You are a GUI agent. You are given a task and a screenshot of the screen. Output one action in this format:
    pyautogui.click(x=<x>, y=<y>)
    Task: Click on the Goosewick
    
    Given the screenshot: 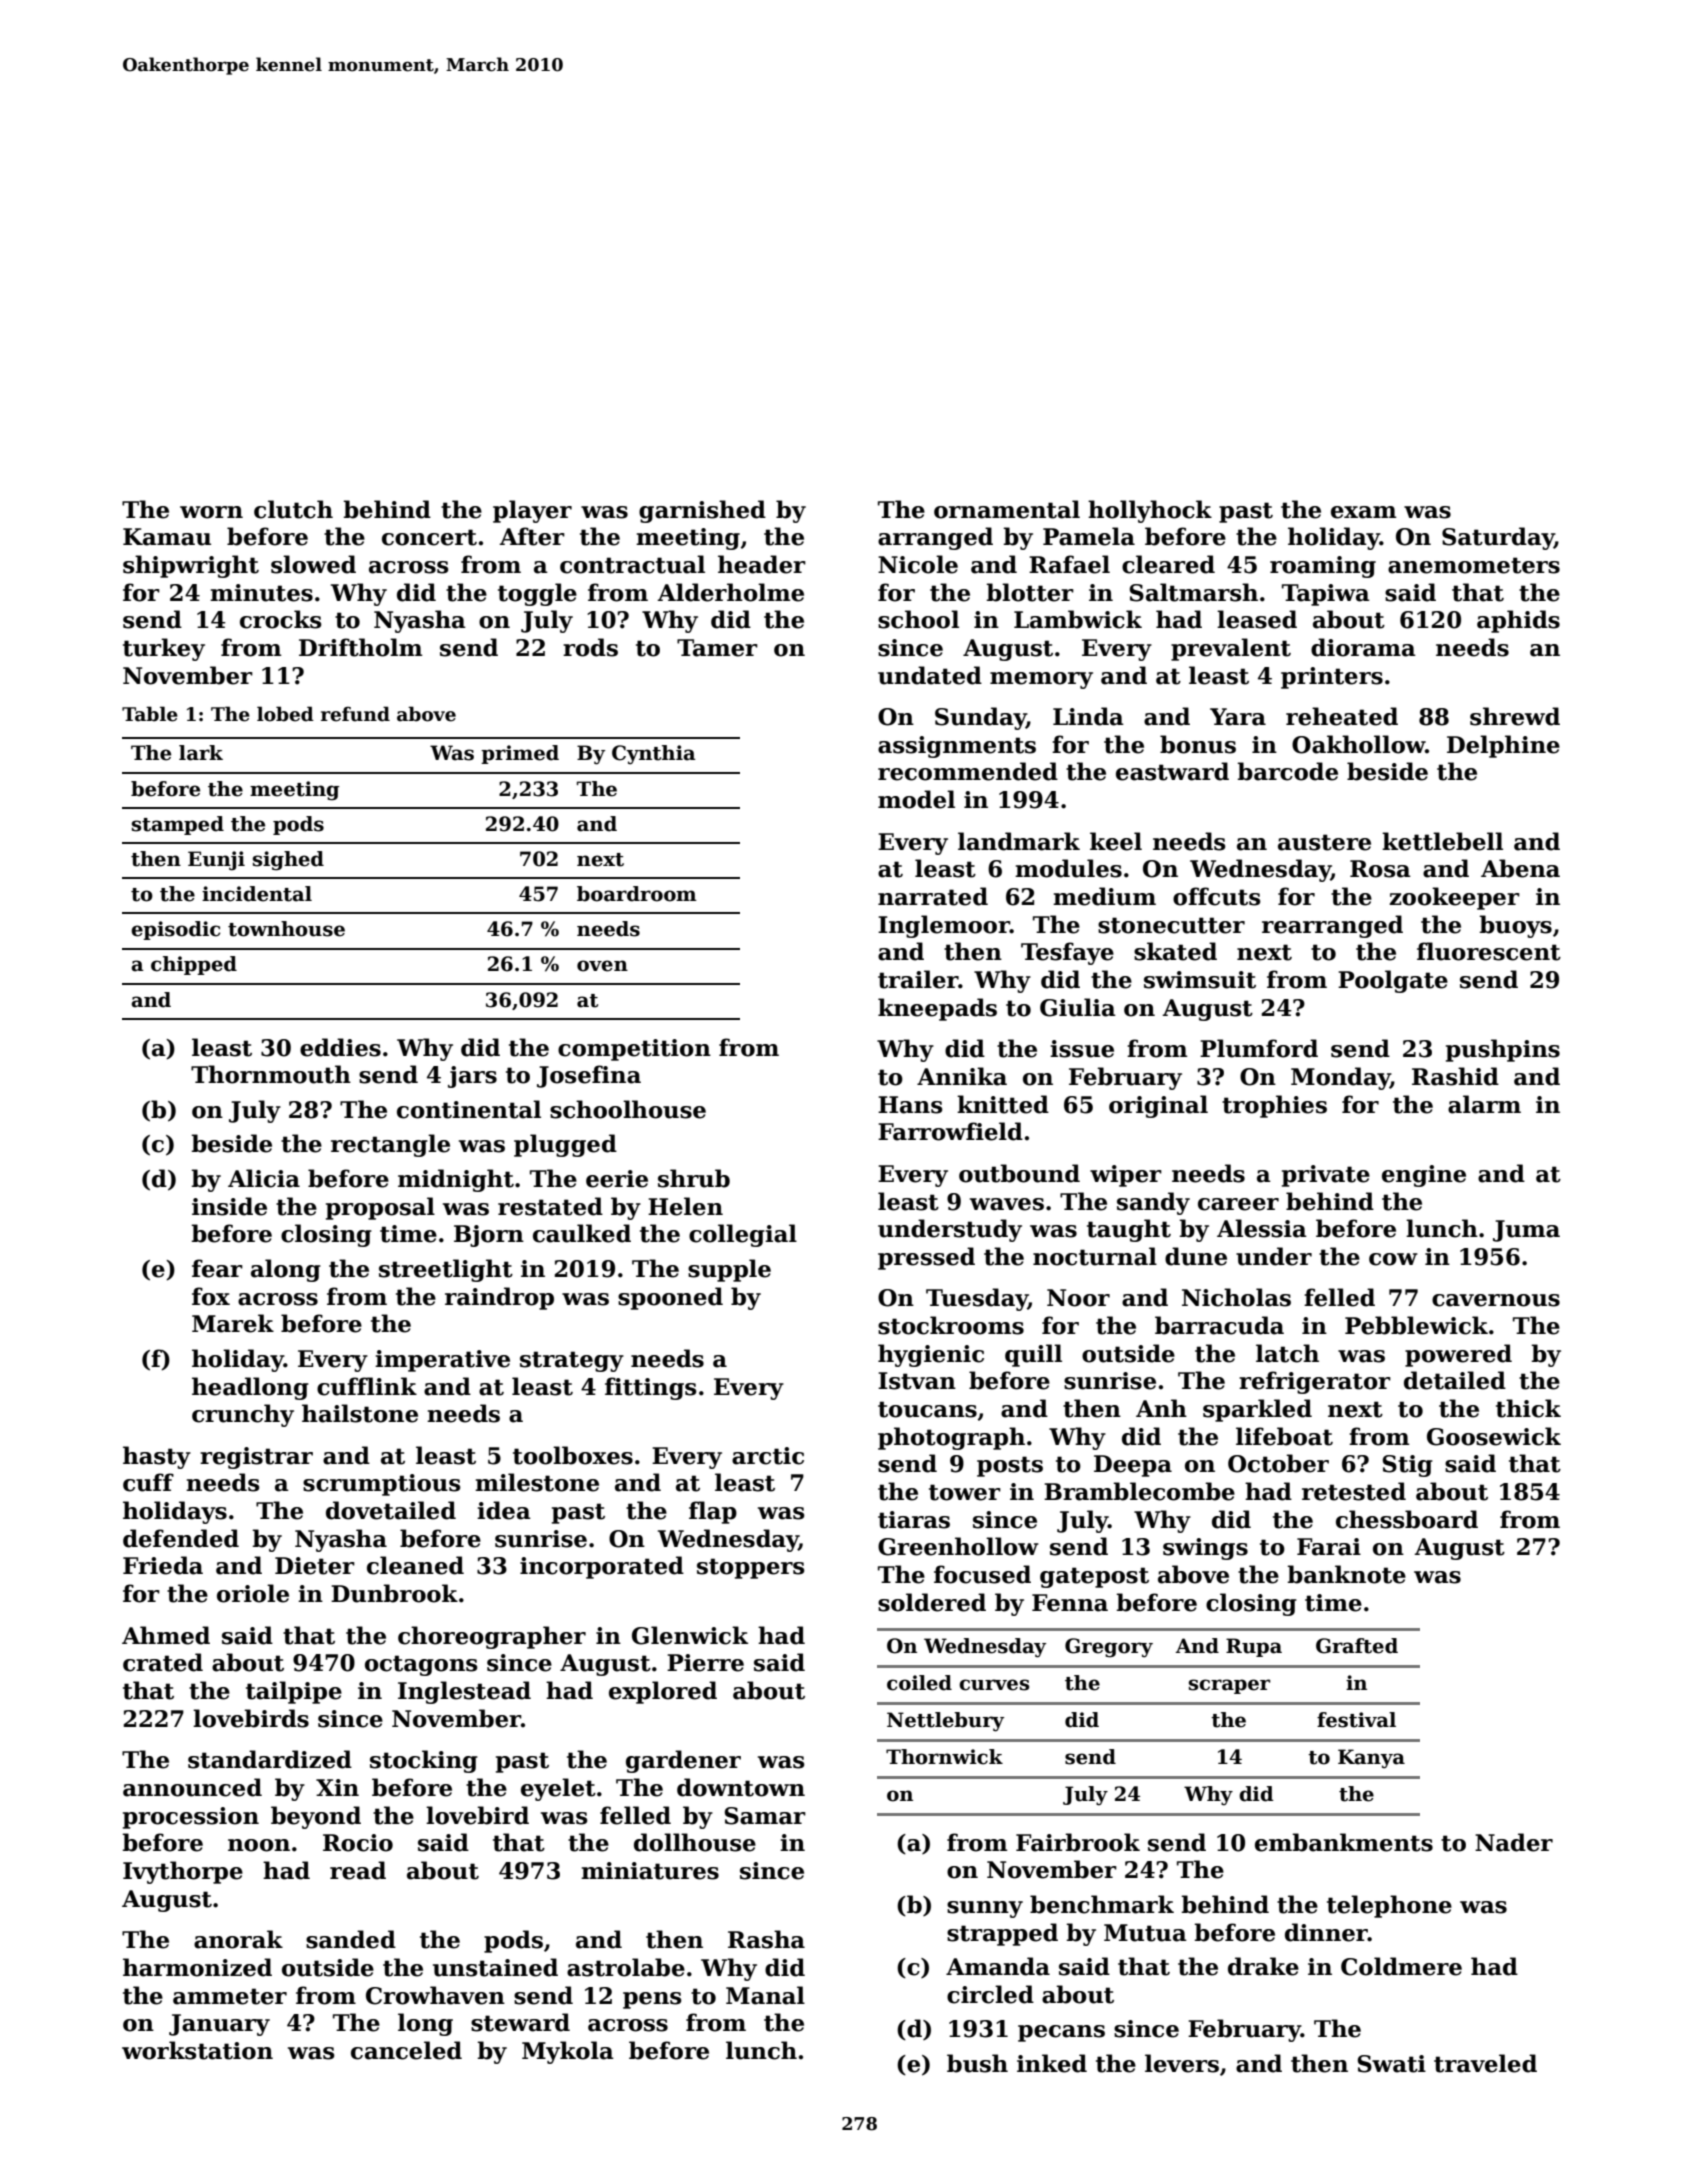 What is the action you would take?
    pyautogui.click(x=1494, y=1436)
